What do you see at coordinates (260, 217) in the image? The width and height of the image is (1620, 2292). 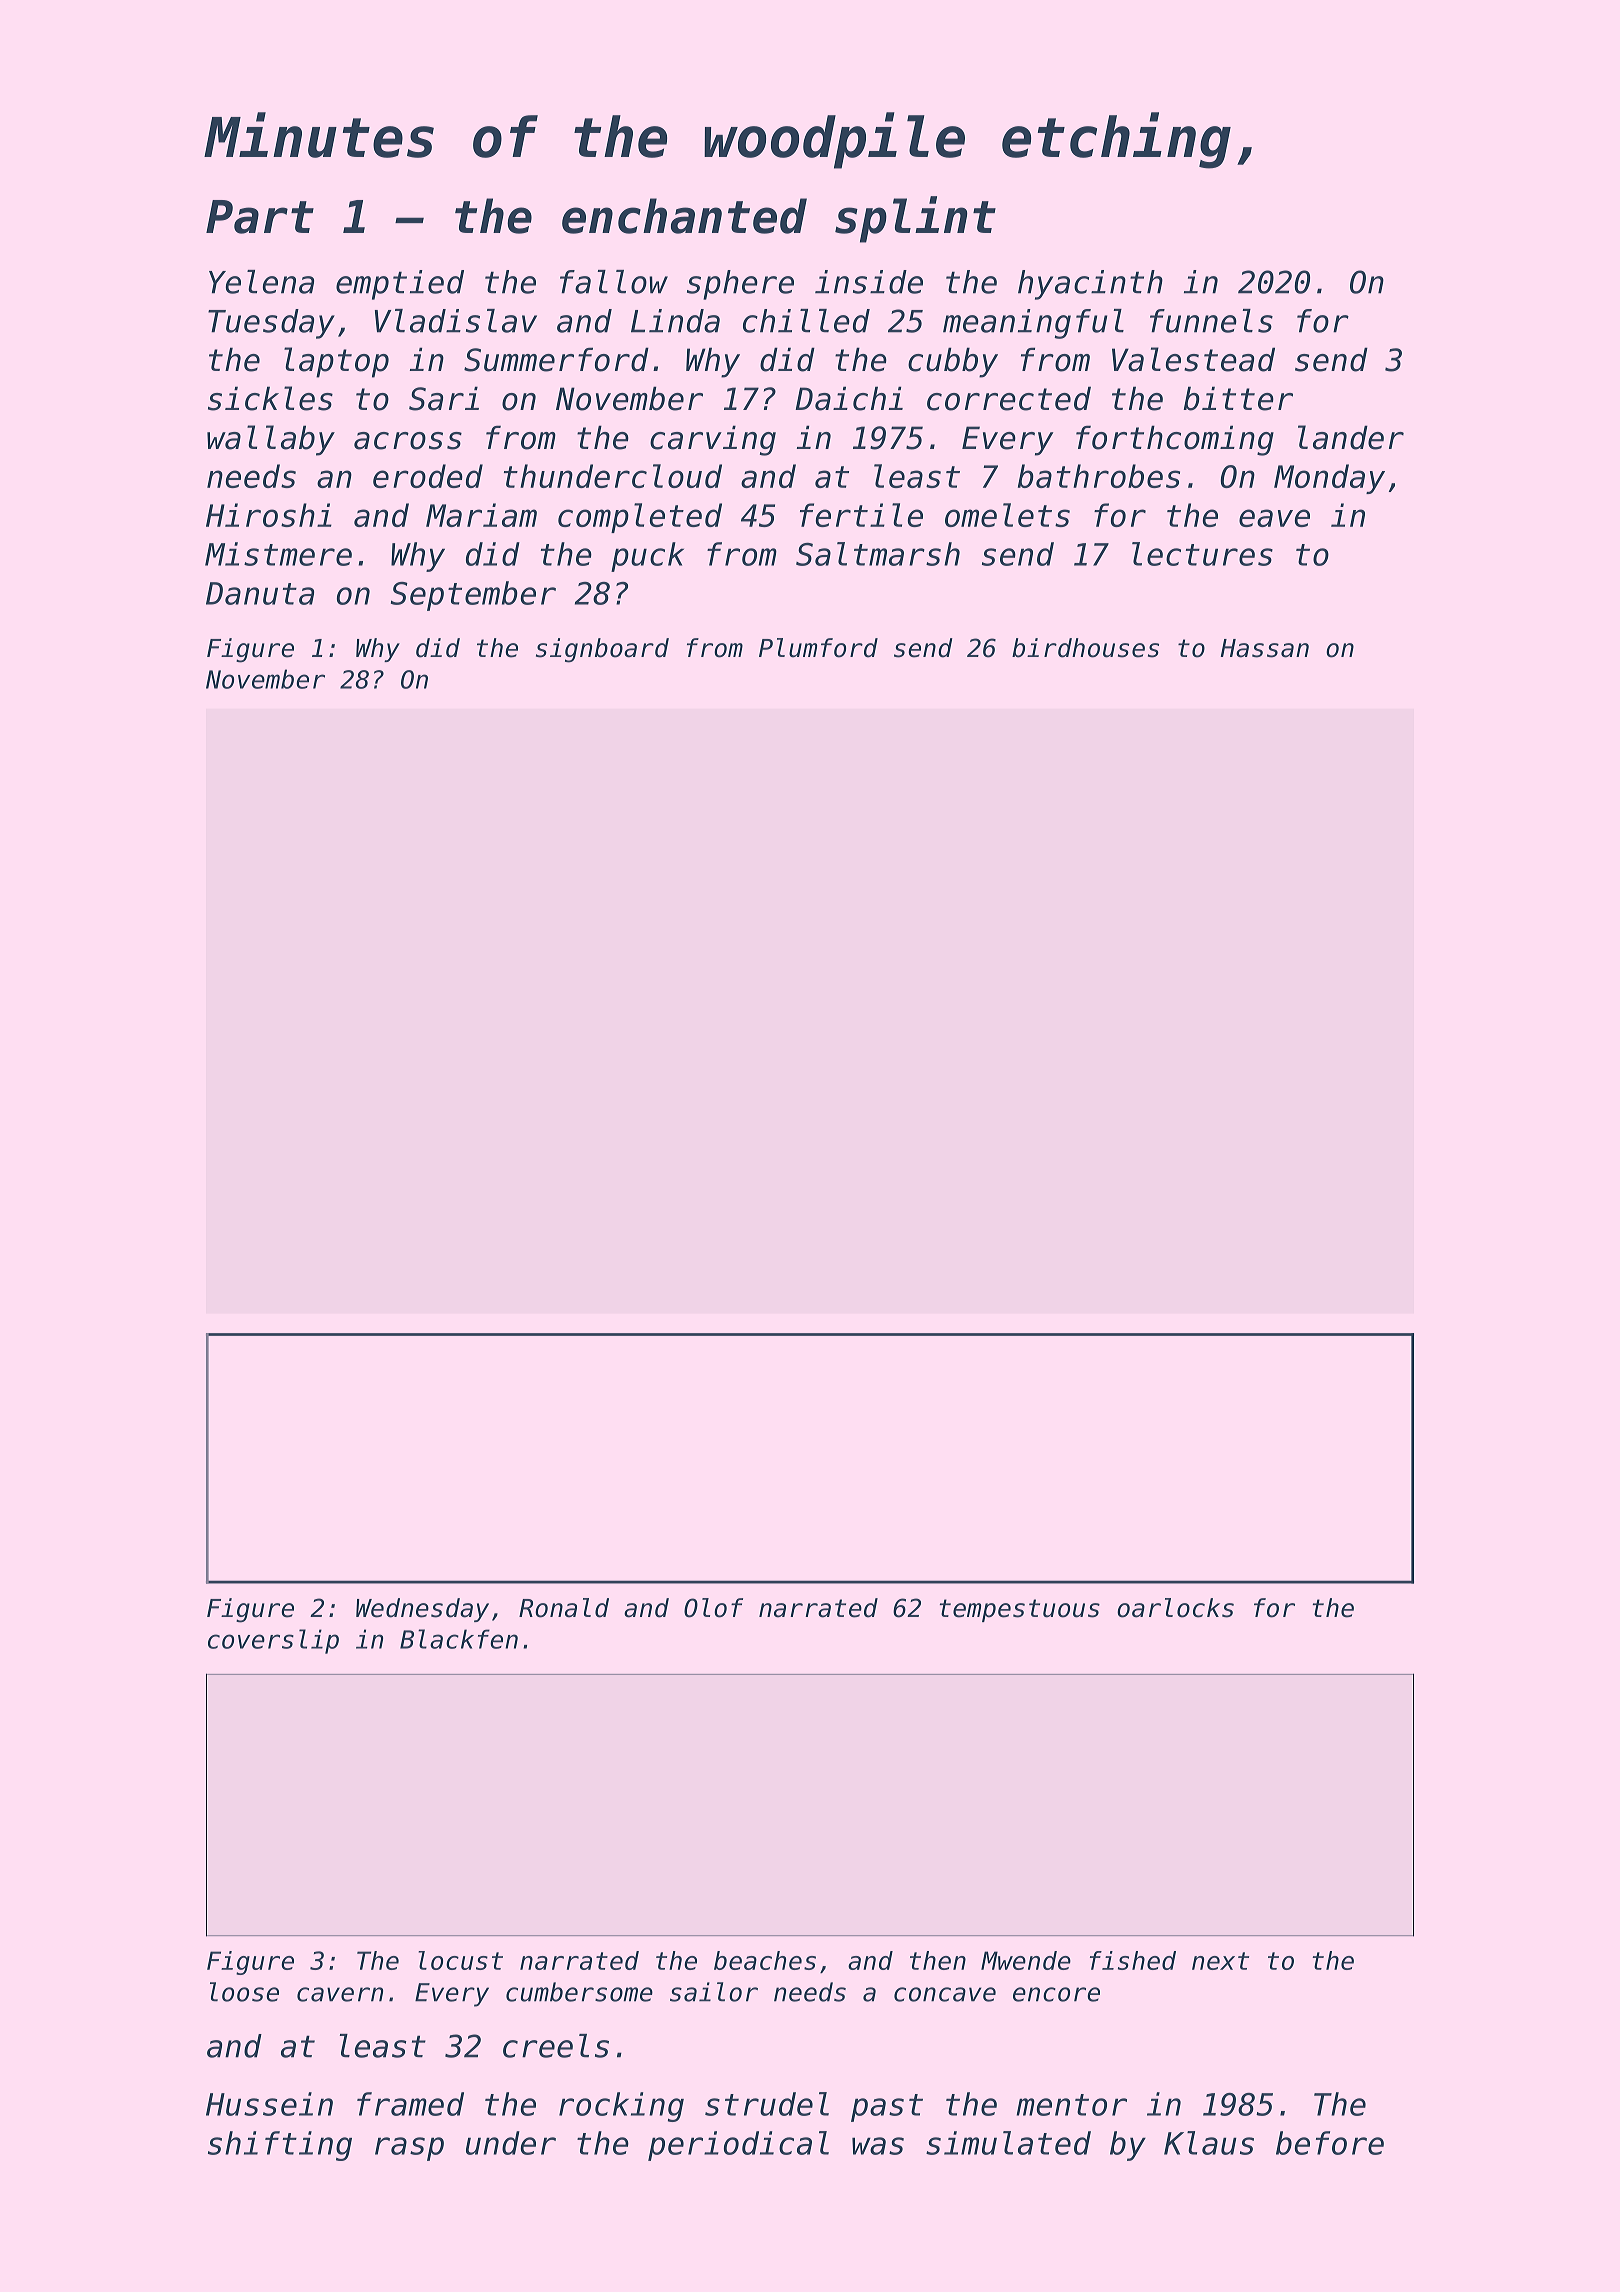 I see `Part` at bounding box center [260, 217].
